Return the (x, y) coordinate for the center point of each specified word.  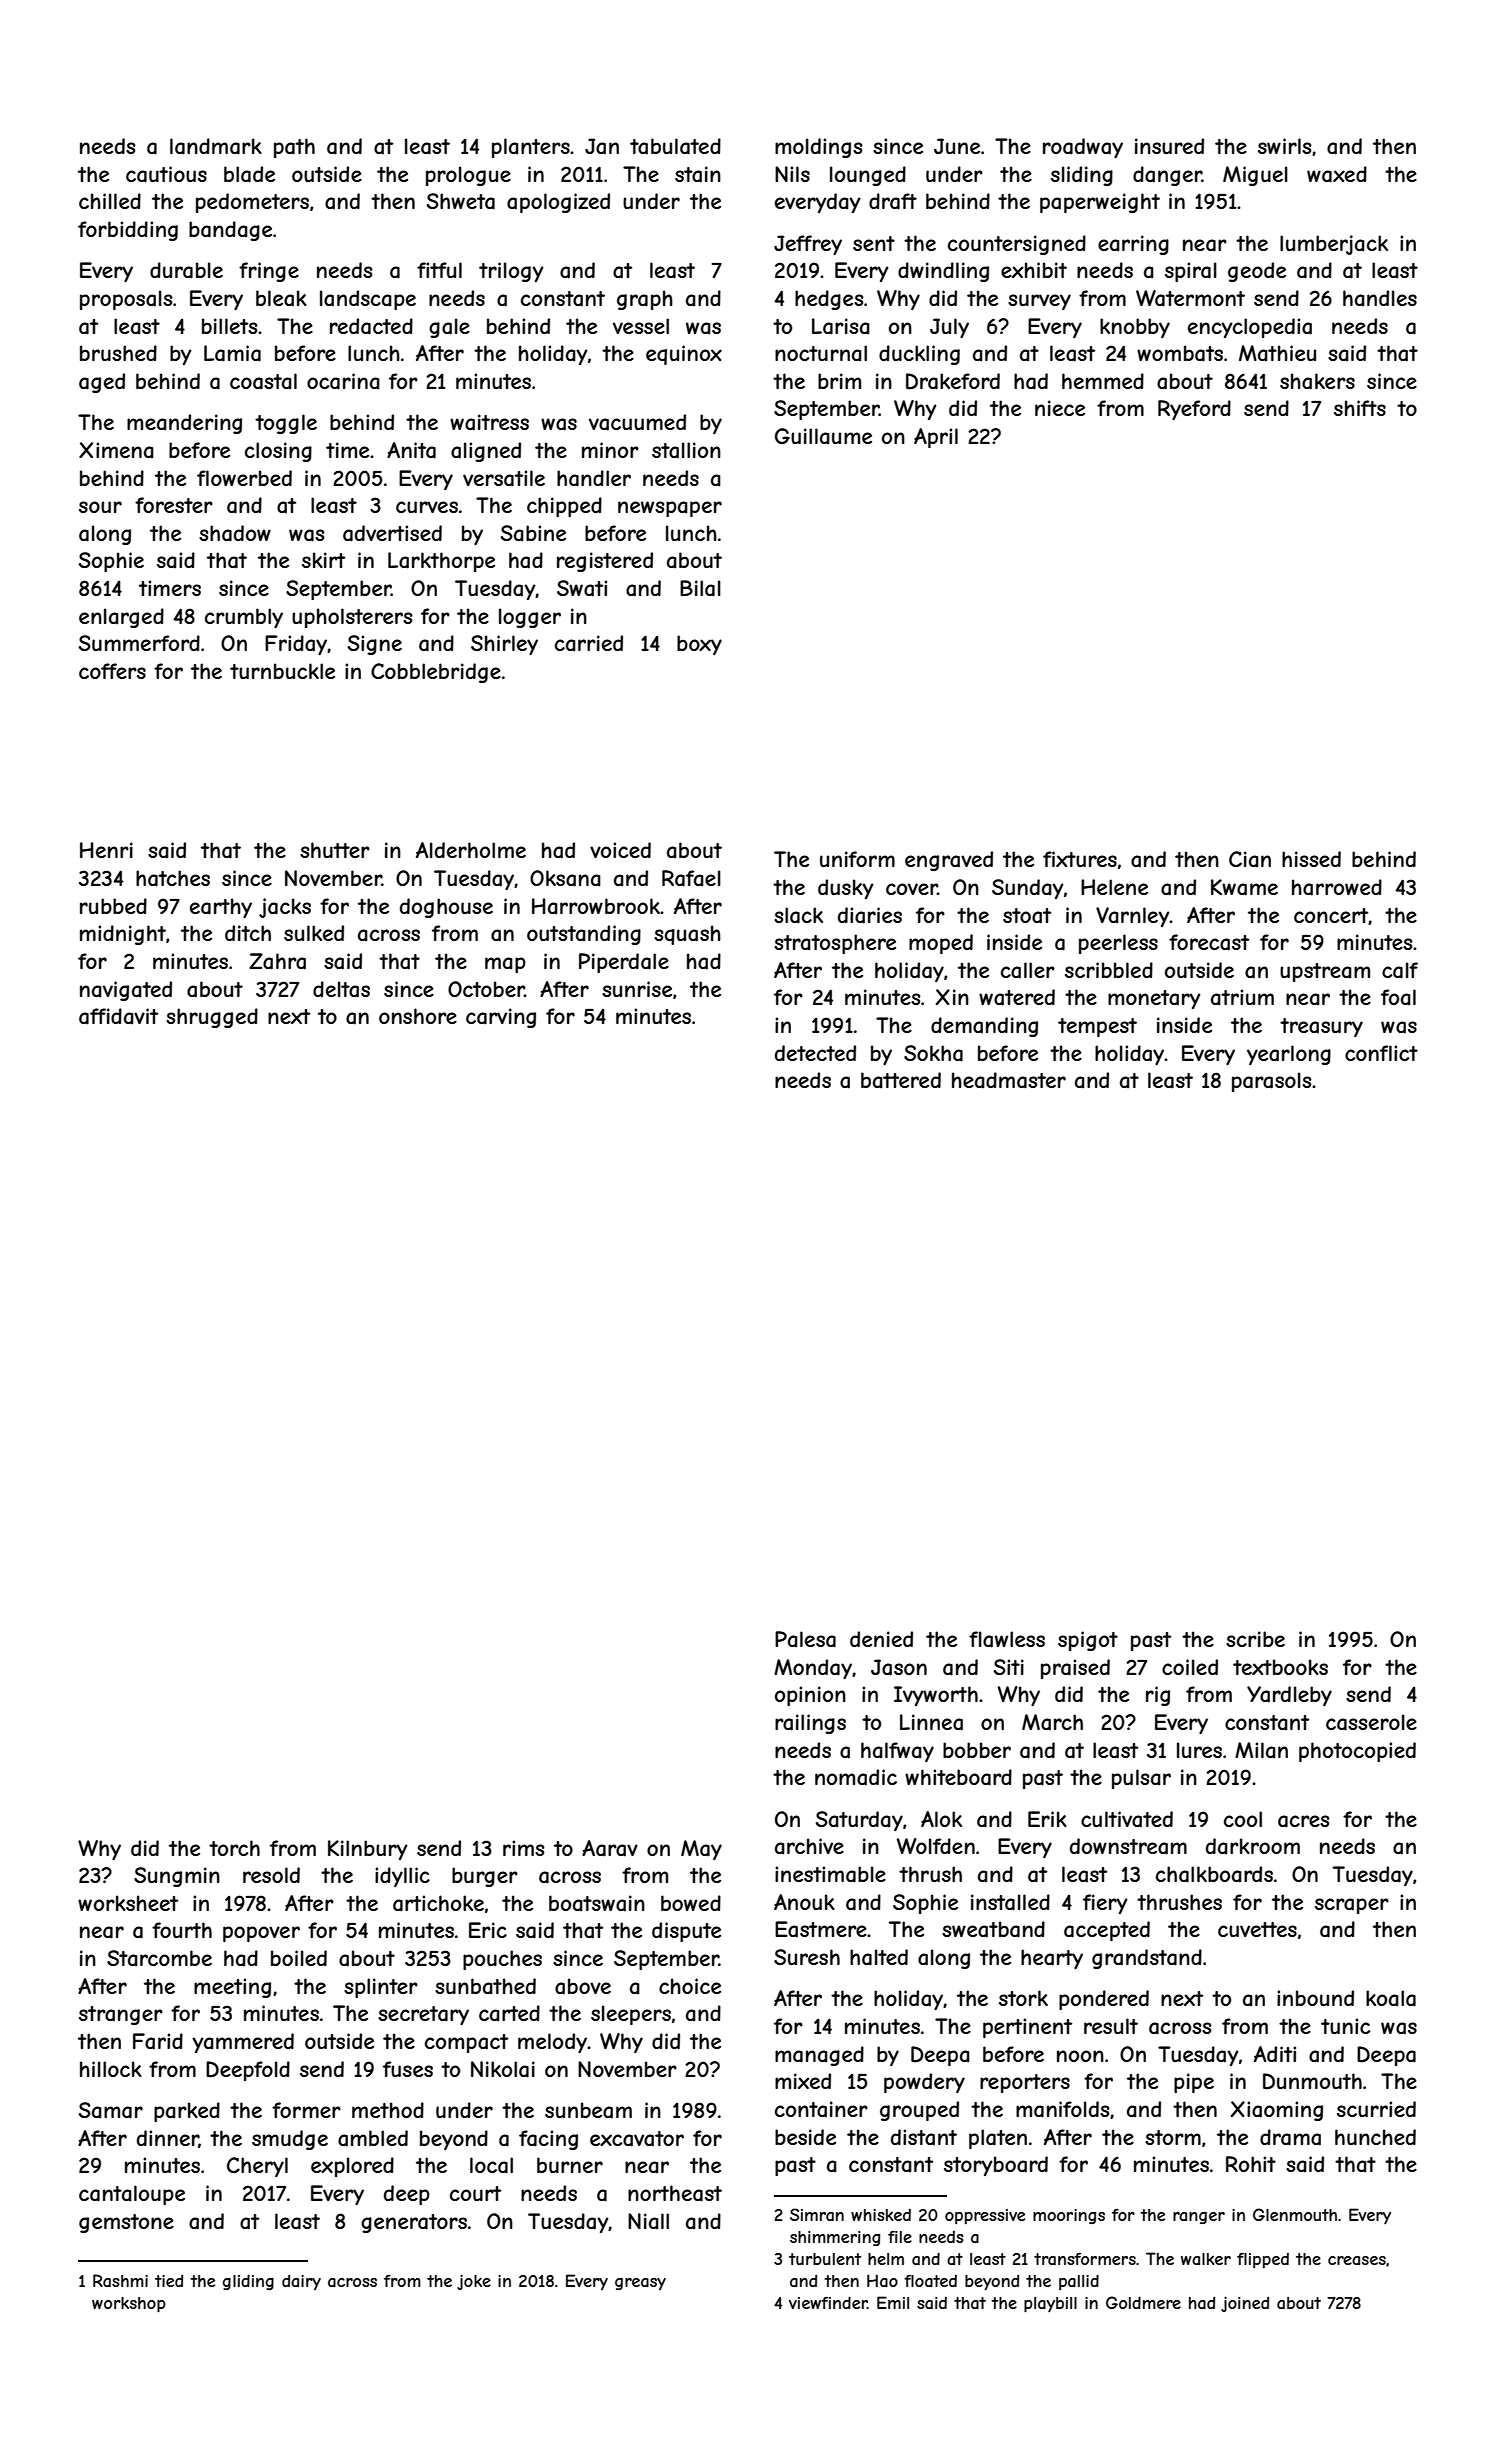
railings (810, 1724)
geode (1257, 272)
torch (234, 1848)
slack (798, 915)
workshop (129, 2305)
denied (881, 1639)
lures (1199, 1750)
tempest (1097, 1027)
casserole (1371, 1722)
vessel (641, 326)
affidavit (118, 1016)
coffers (112, 671)
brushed (118, 353)
